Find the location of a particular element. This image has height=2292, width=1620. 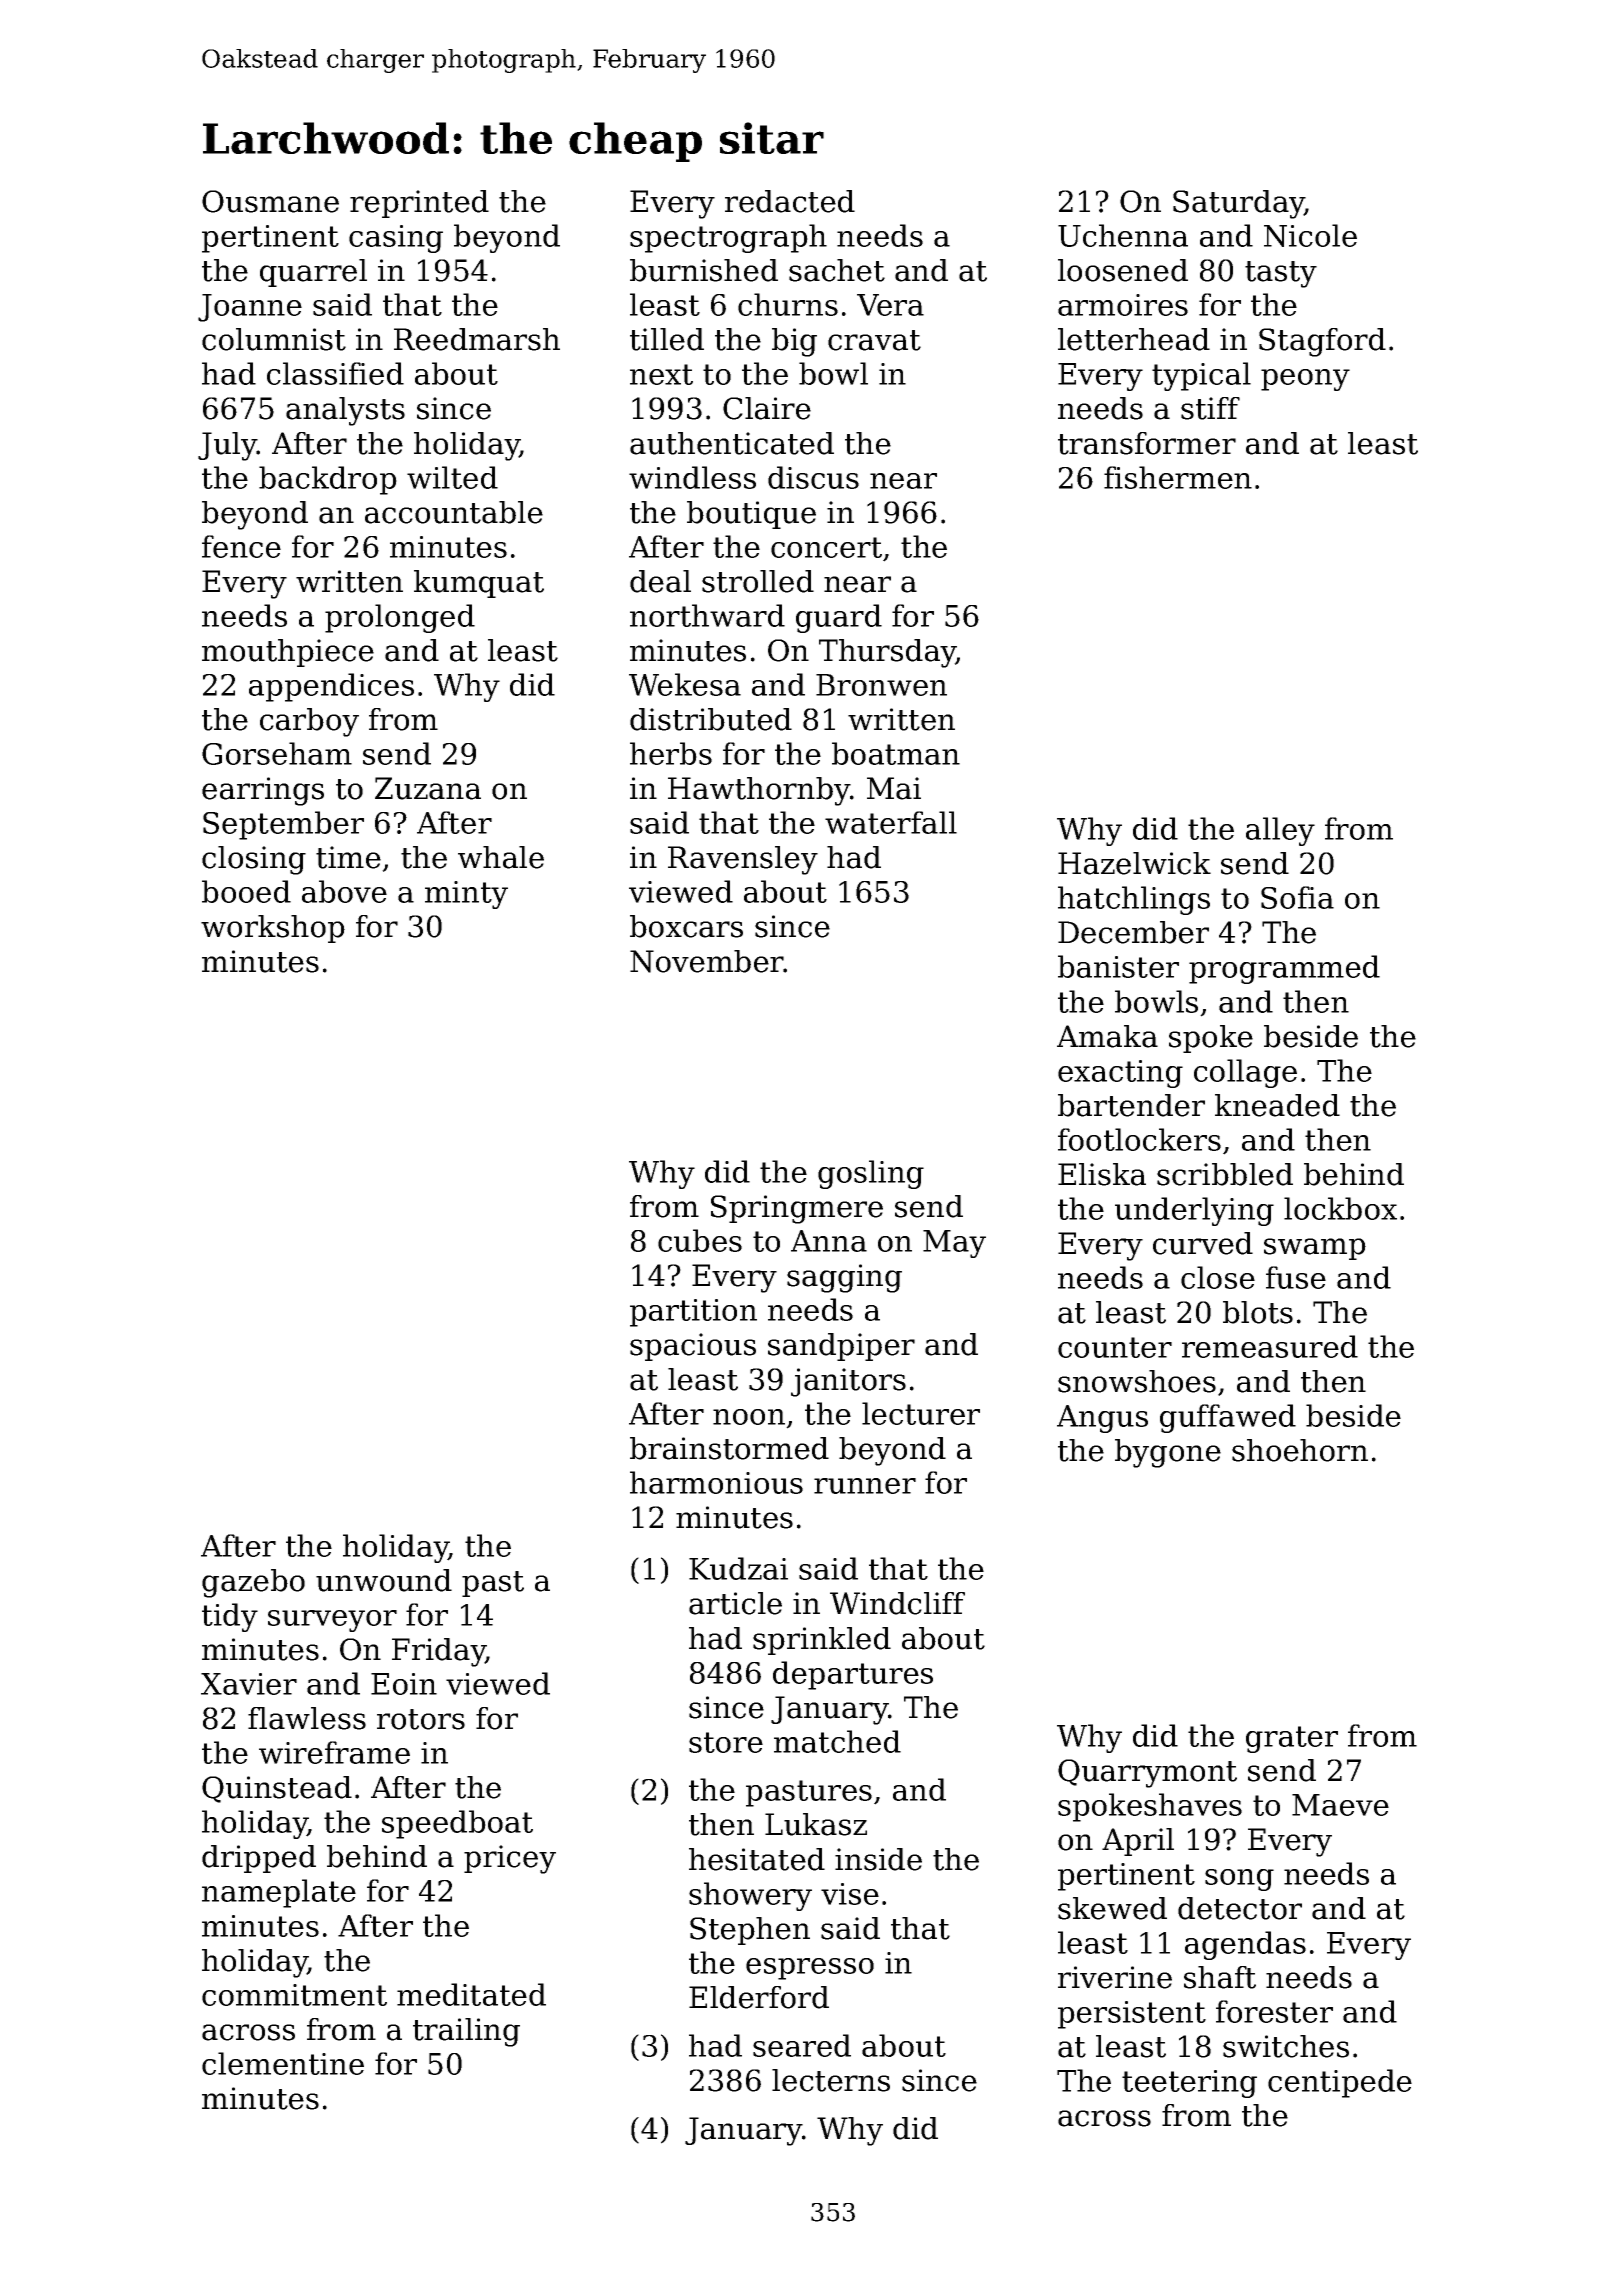

alley is located at coordinates (1280, 831).
